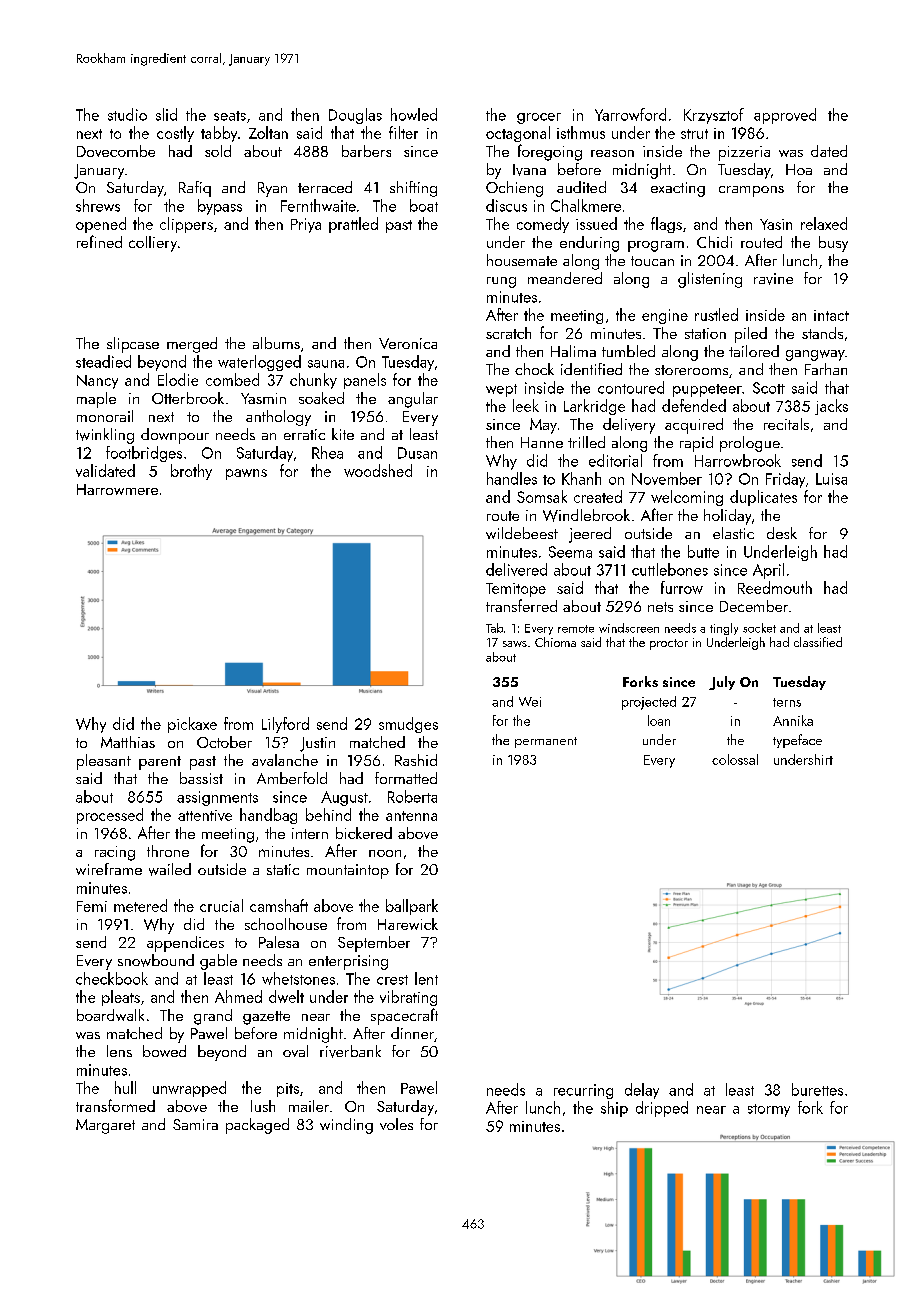  What do you see at coordinates (230, 116) in the page?
I see `seats` at bounding box center [230, 116].
